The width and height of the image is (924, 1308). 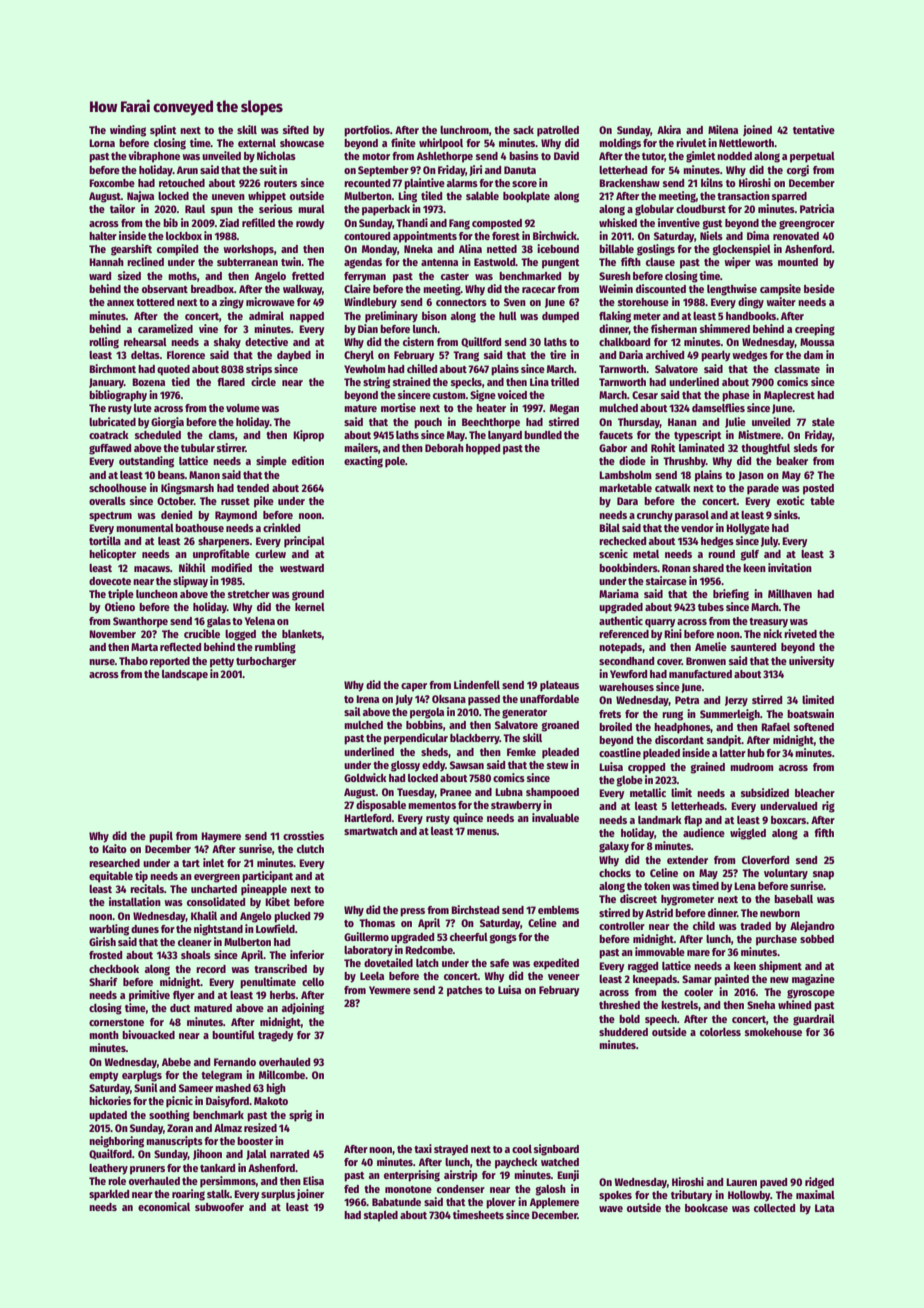 I want to click on discreet, so click(x=638, y=898).
